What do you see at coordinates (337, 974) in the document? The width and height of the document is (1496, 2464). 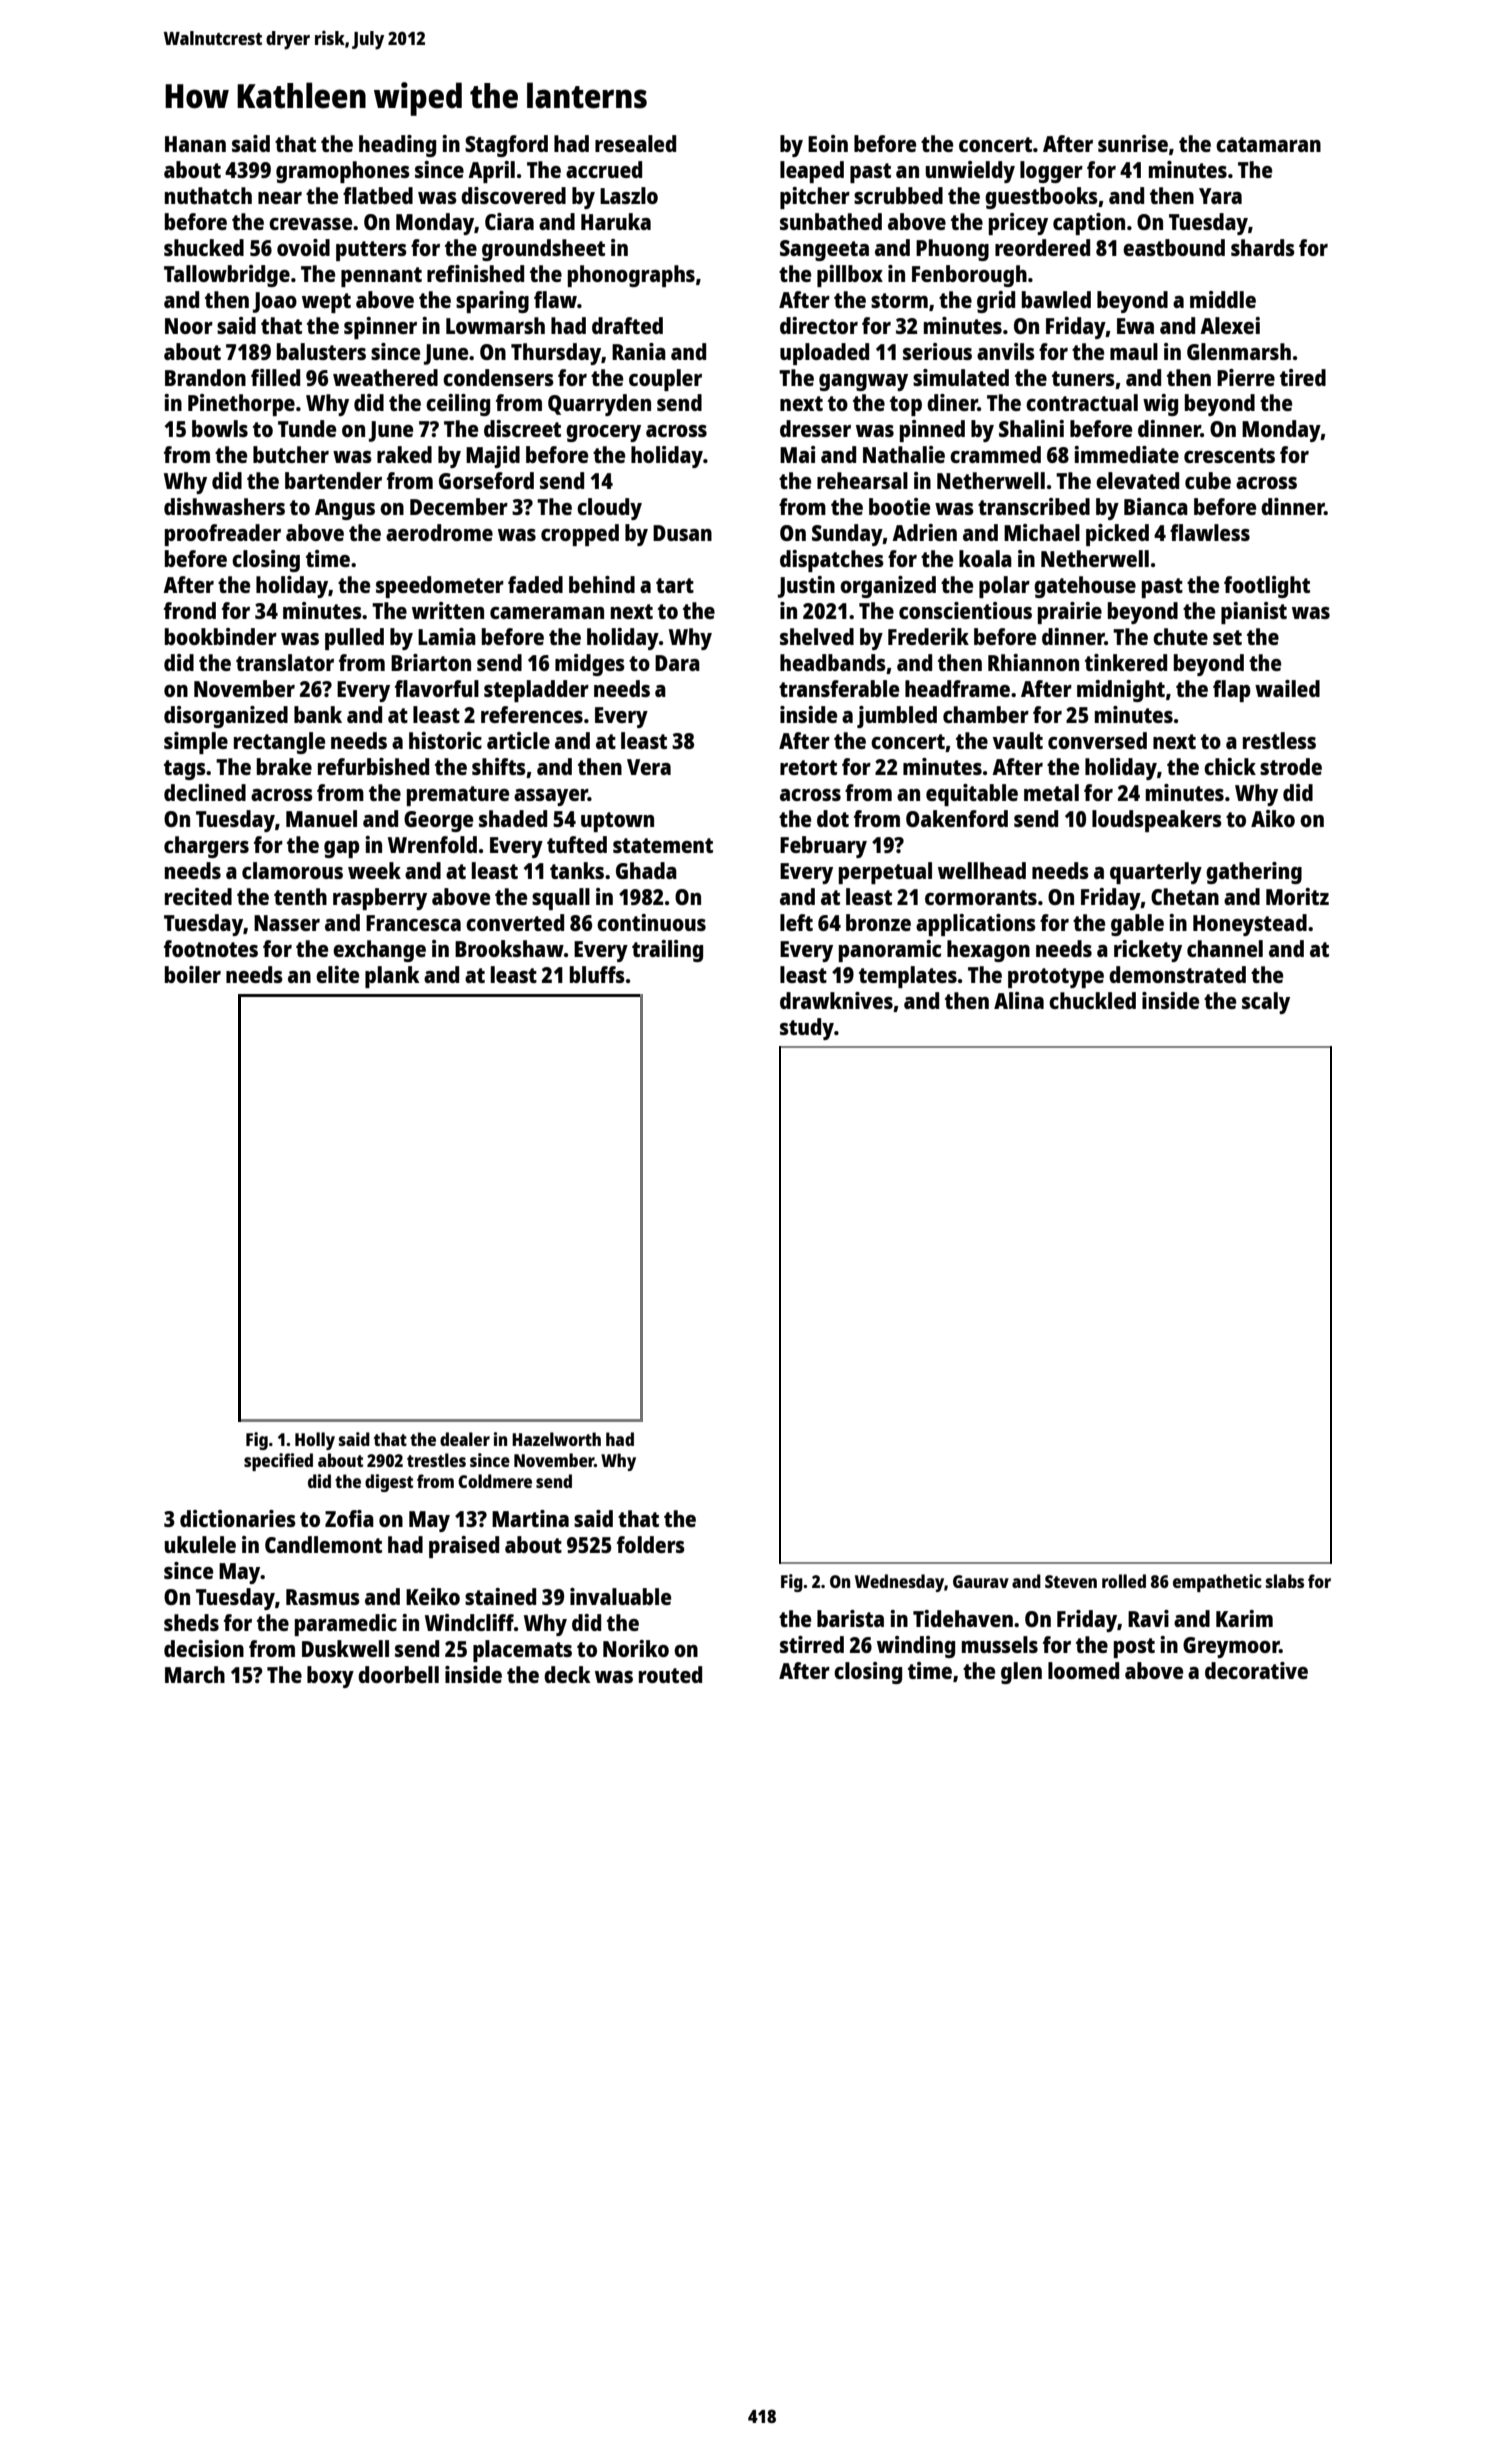 I see `elite` at bounding box center [337, 974].
